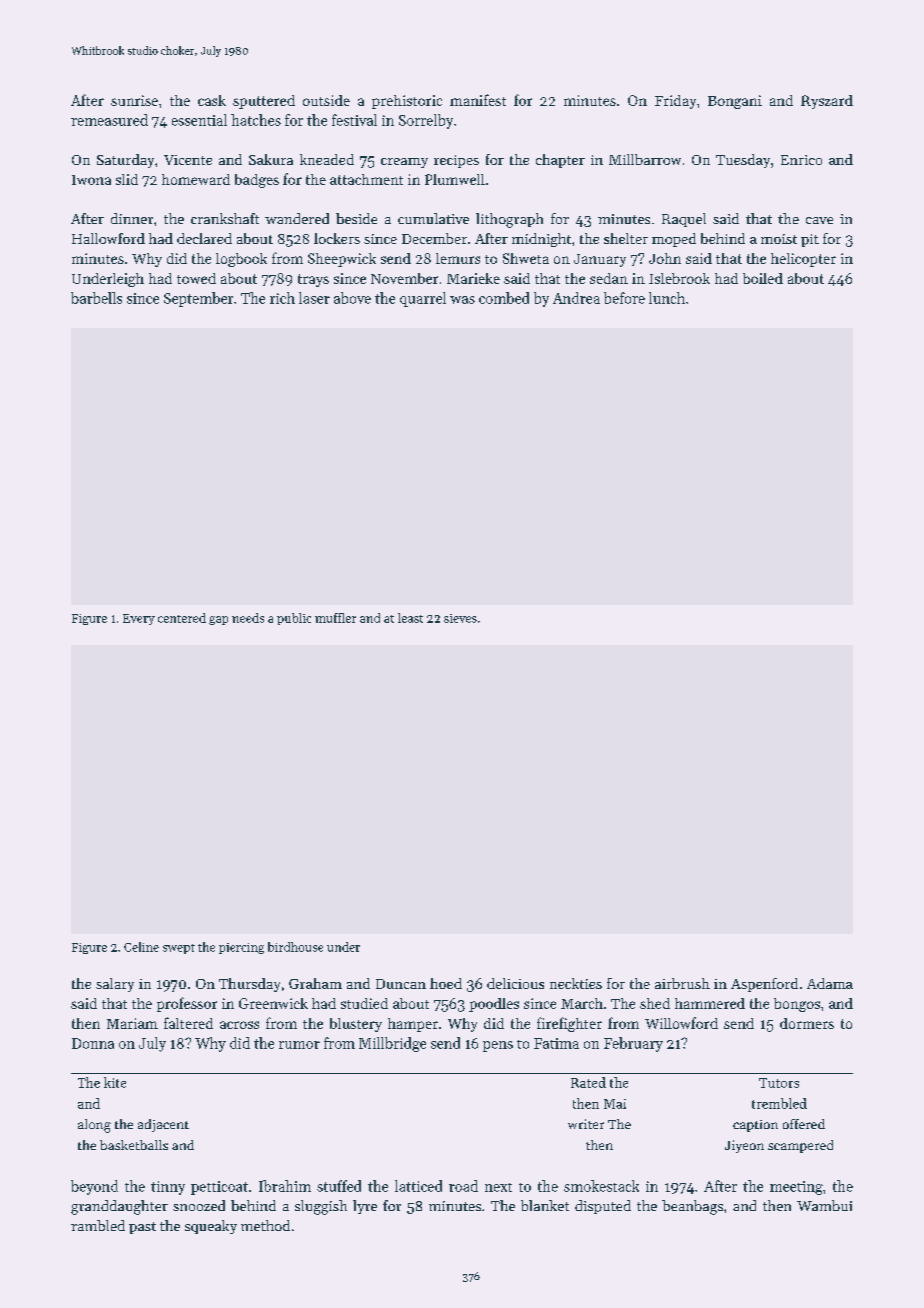 Image resolution: width=924 pixels, height=1308 pixels. What do you see at coordinates (134, 100) in the image?
I see `sunrise` at bounding box center [134, 100].
